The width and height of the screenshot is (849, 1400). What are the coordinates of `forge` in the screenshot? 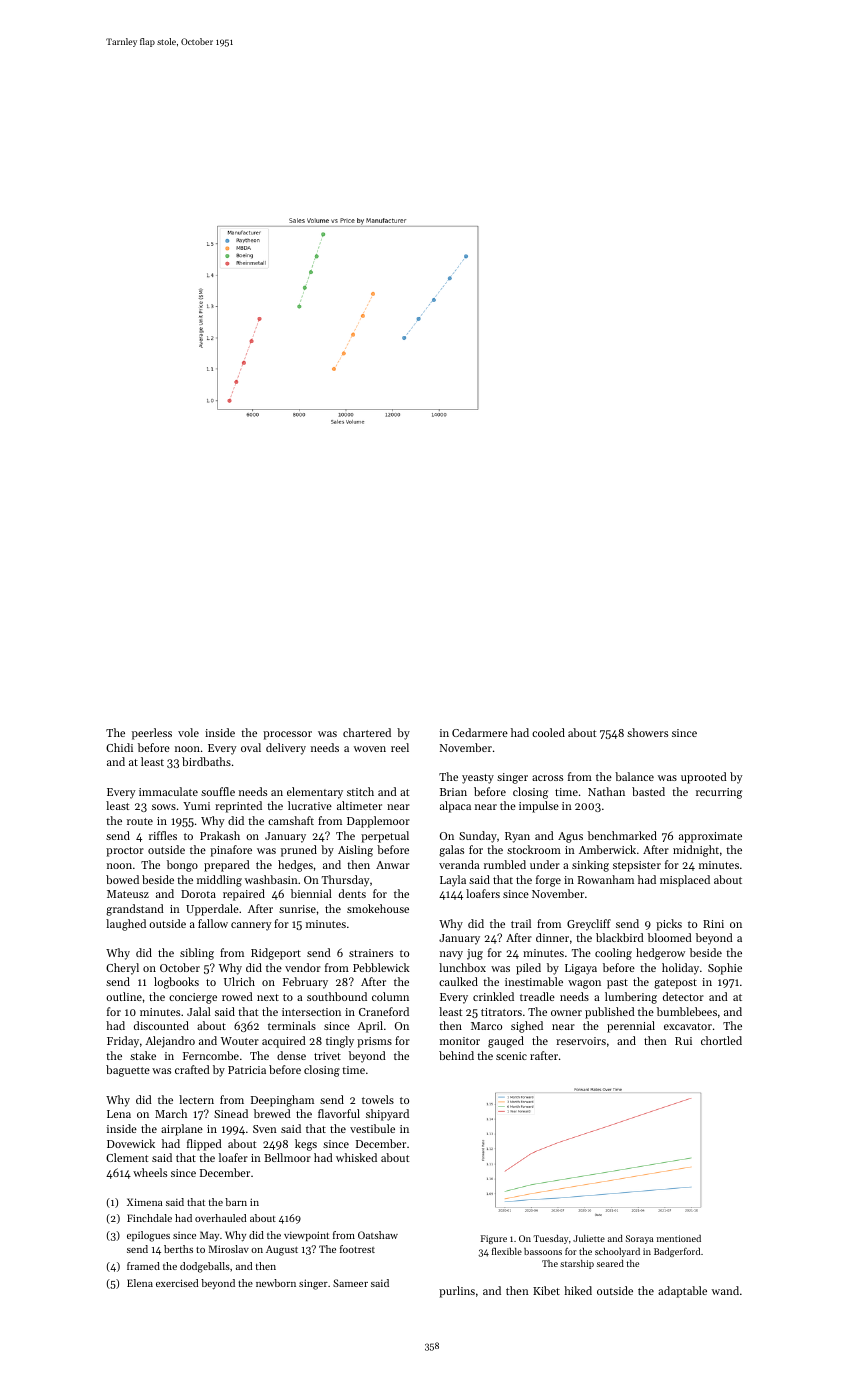 It's located at (548, 881).
